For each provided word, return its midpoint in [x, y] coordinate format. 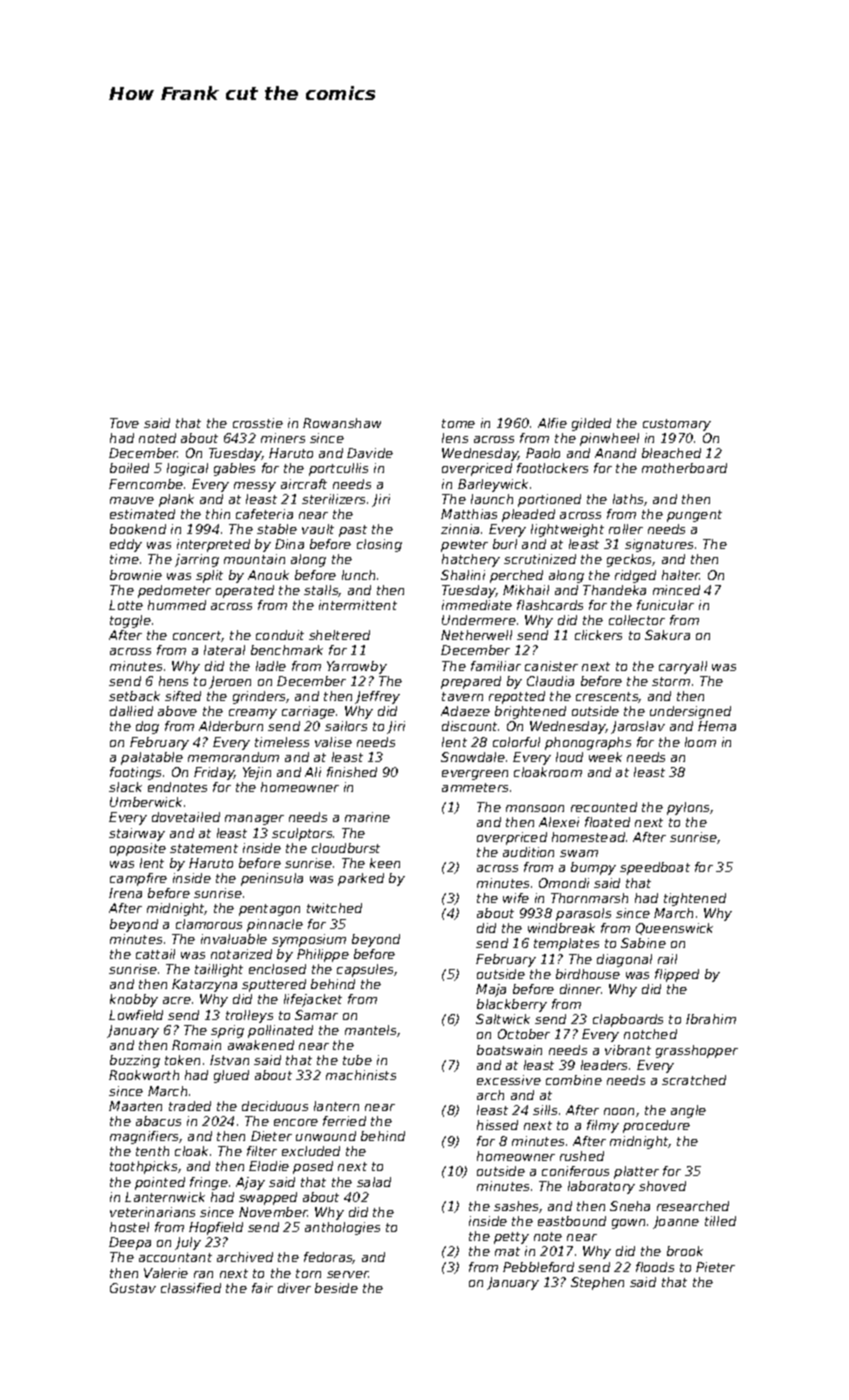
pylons [688, 808]
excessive [509, 1080]
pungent [694, 516]
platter [636, 1172]
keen [385, 863]
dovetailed [186, 817]
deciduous [275, 1106]
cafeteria [264, 514]
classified [191, 1288]
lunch [358, 575]
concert [197, 636]
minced [676, 590]
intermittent [358, 605]
